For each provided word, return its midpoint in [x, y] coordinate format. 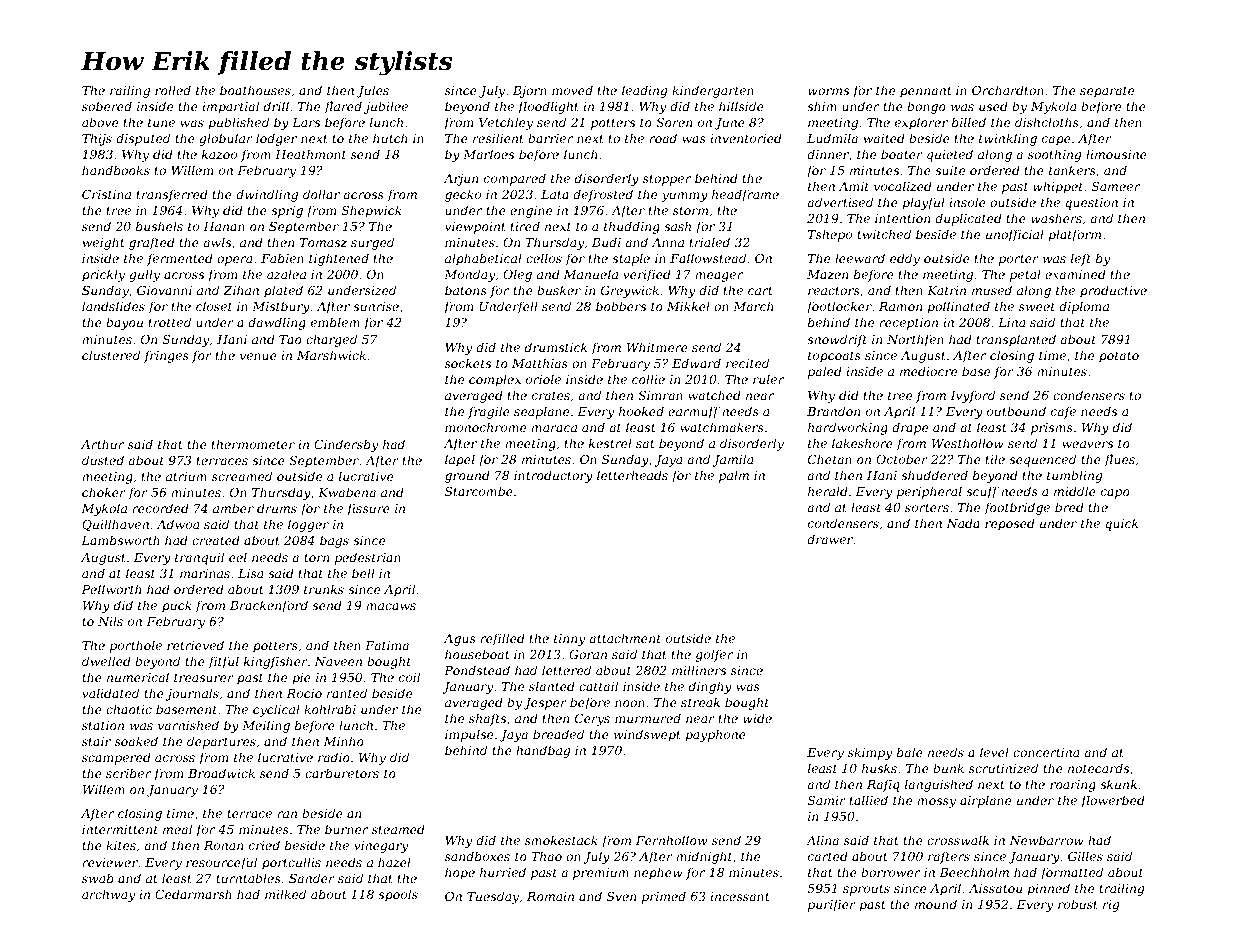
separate [1107, 92]
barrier [550, 138]
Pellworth [111, 589]
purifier [832, 905]
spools [398, 895]
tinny [569, 640]
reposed [1010, 524]
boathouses [255, 90]
